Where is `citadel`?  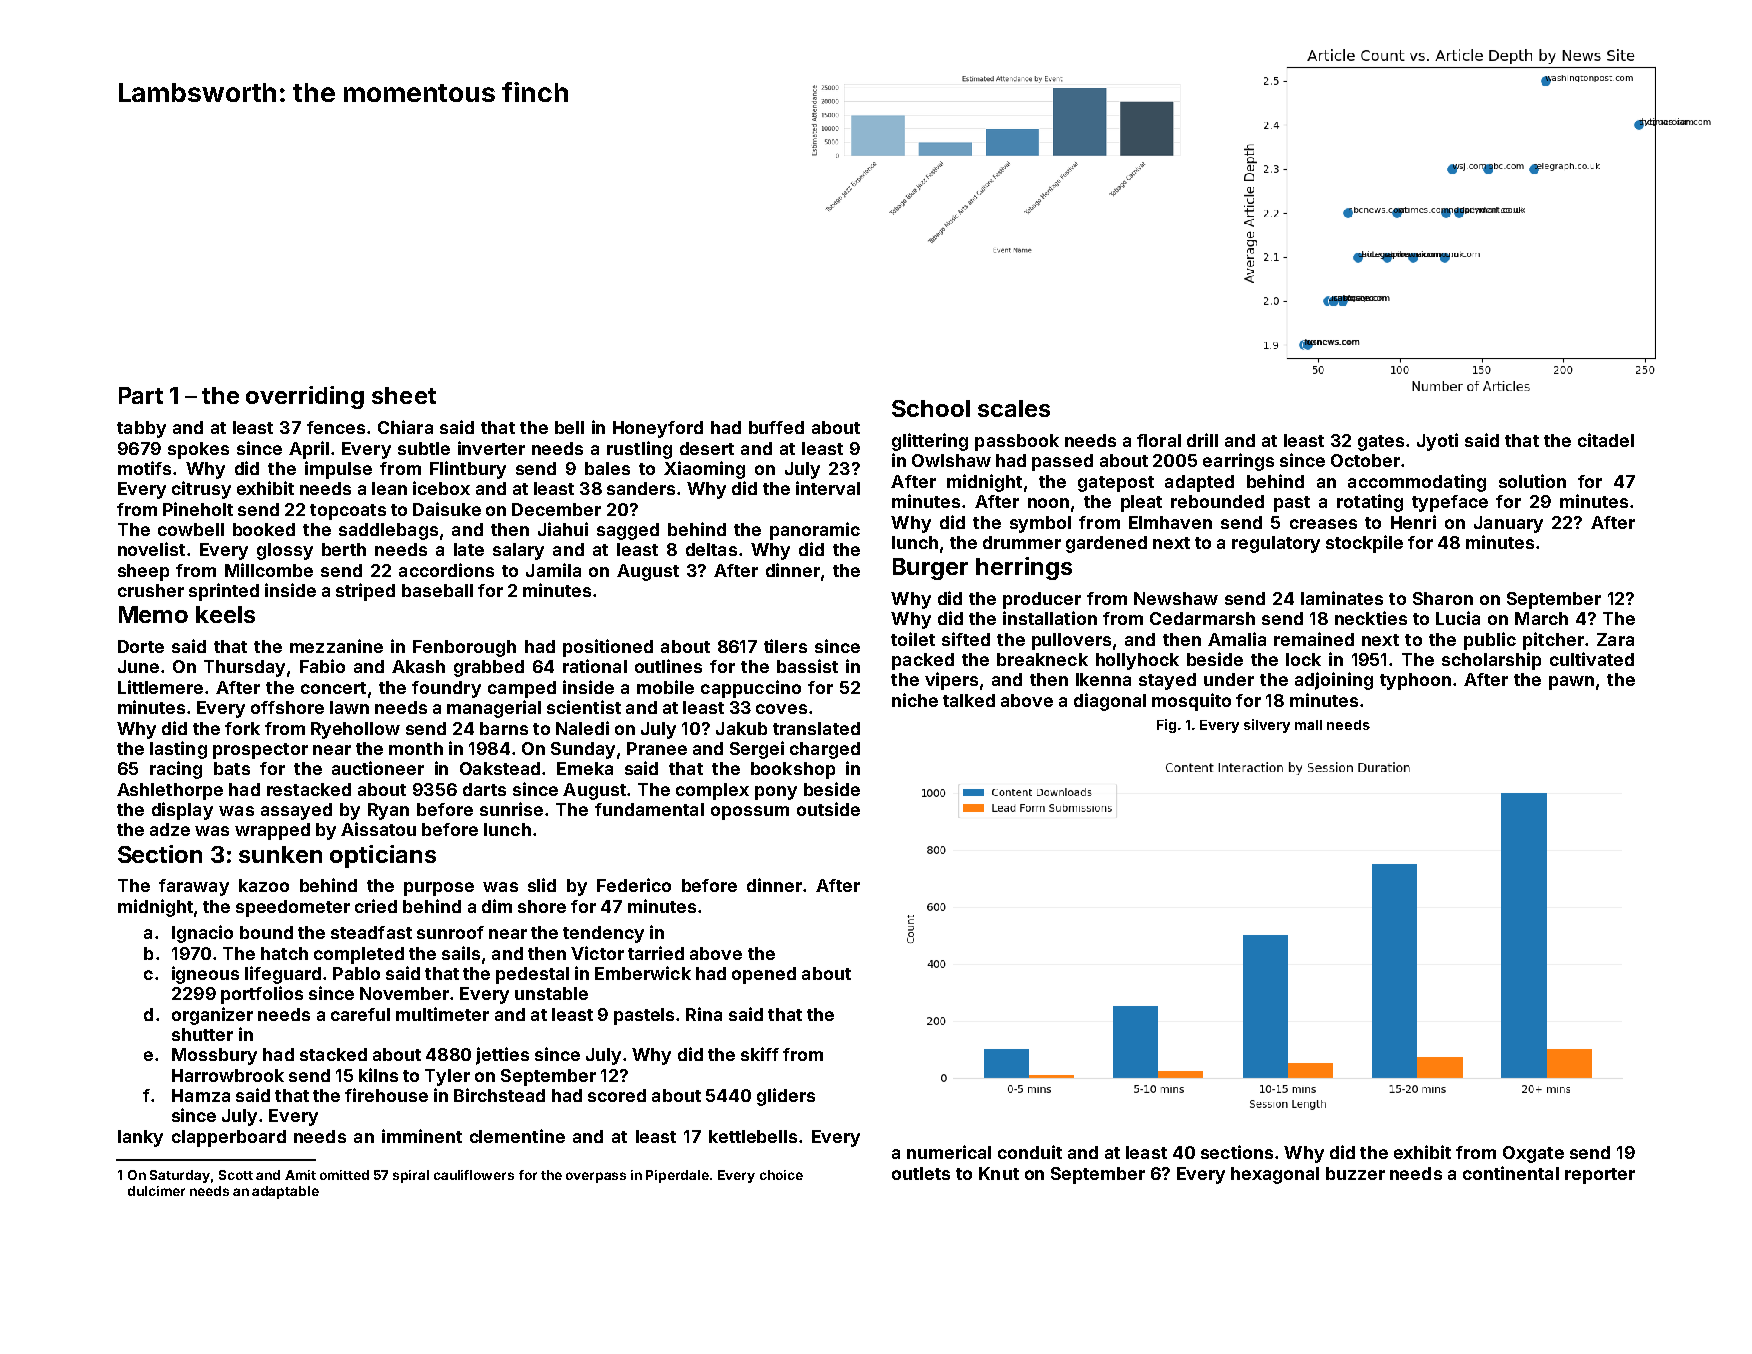 citadel is located at coordinates (1606, 440).
